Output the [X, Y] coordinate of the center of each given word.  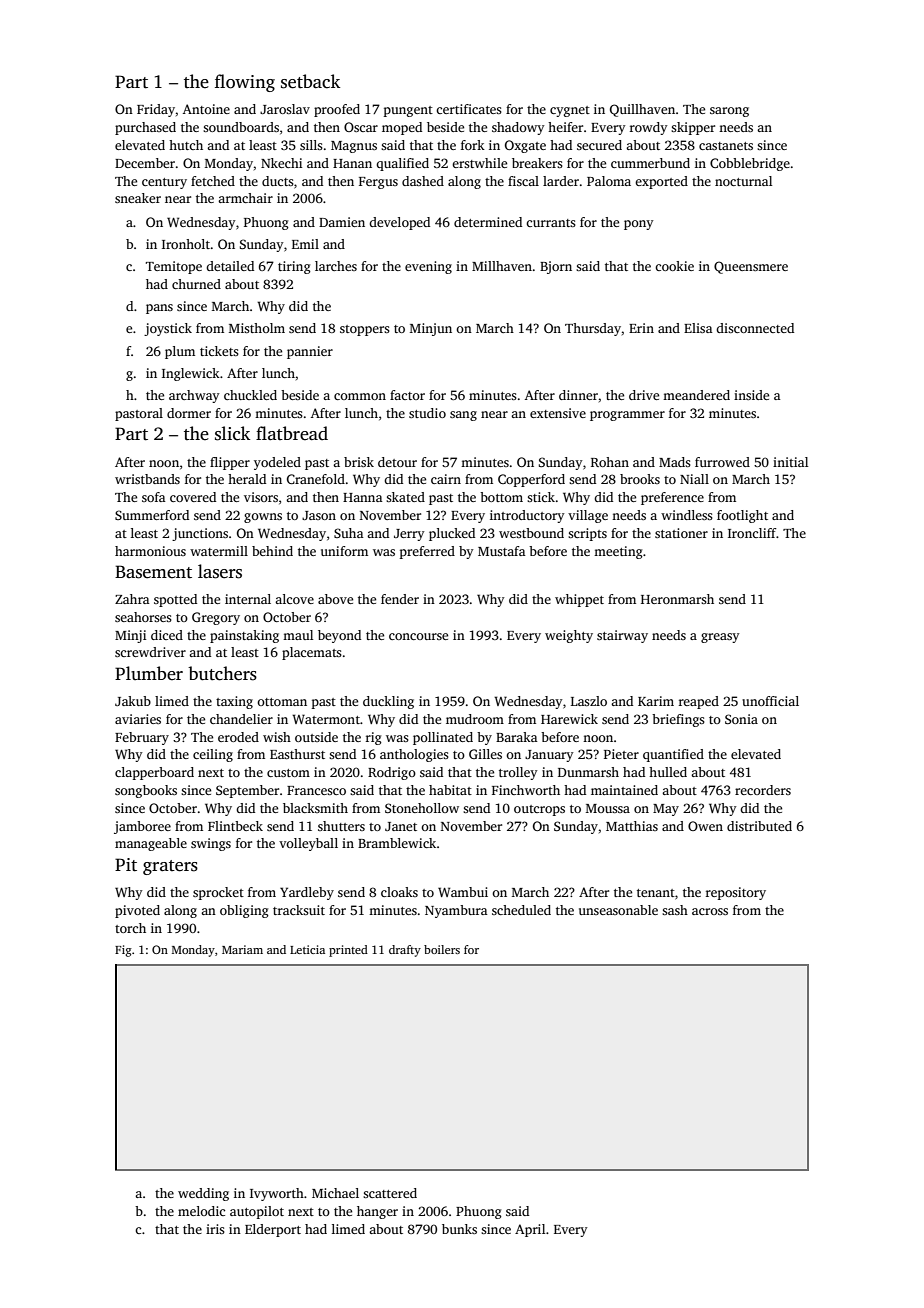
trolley [518, 773]
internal [248, 599]
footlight [742, 516]
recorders [763, 790]
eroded [238, 737]
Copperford [531, 480]
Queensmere [751, 267]
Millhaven [502, 266]
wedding [203, 1194]
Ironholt [186, 244]
